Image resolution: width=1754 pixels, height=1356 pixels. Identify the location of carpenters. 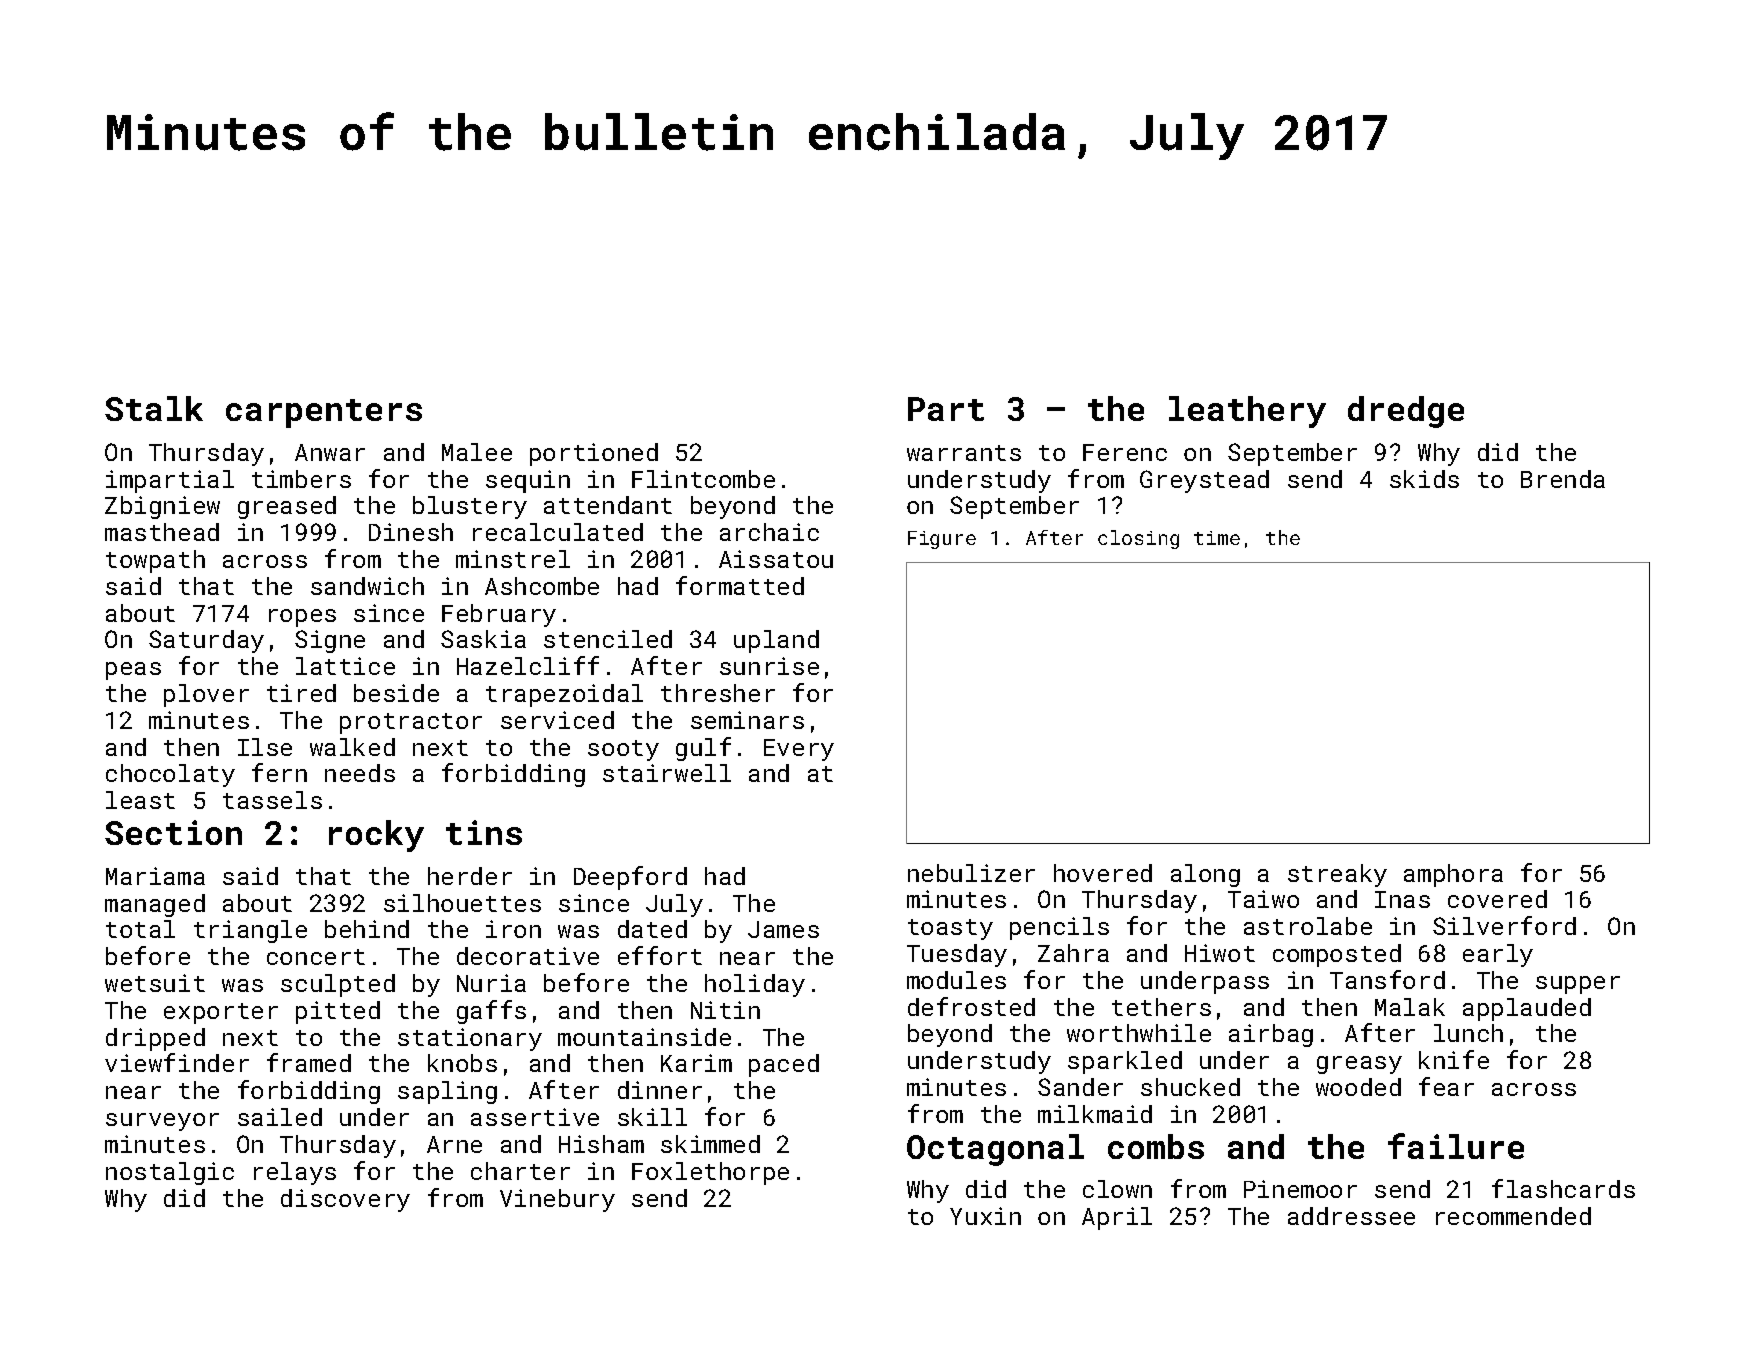
(324, 413).
